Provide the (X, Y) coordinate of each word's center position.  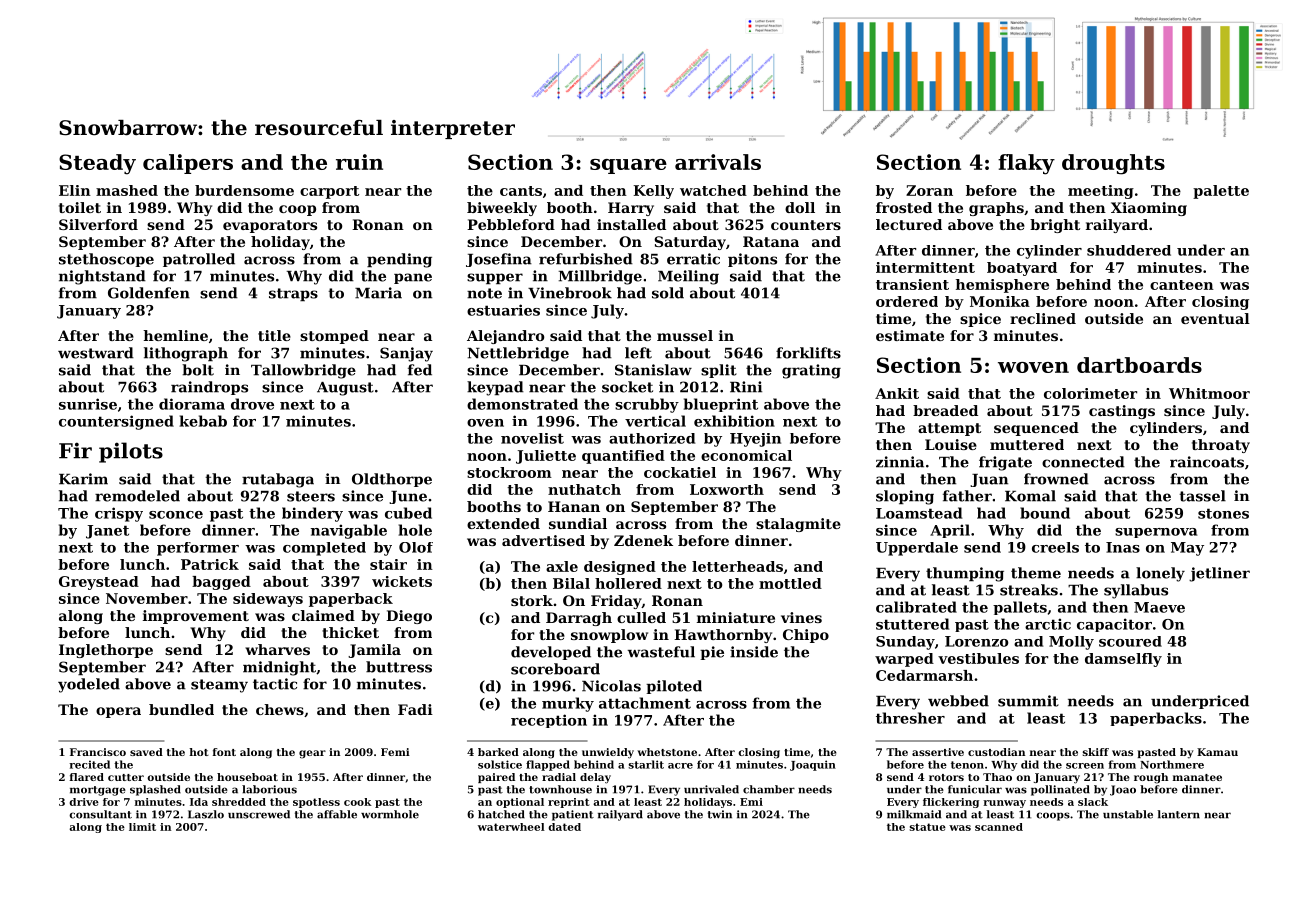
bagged (221, 583)
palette (1221, 192)
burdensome (244, 190)
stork (532, 600)
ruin (359, 162)
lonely (1160, 574)
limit (142, 827)
